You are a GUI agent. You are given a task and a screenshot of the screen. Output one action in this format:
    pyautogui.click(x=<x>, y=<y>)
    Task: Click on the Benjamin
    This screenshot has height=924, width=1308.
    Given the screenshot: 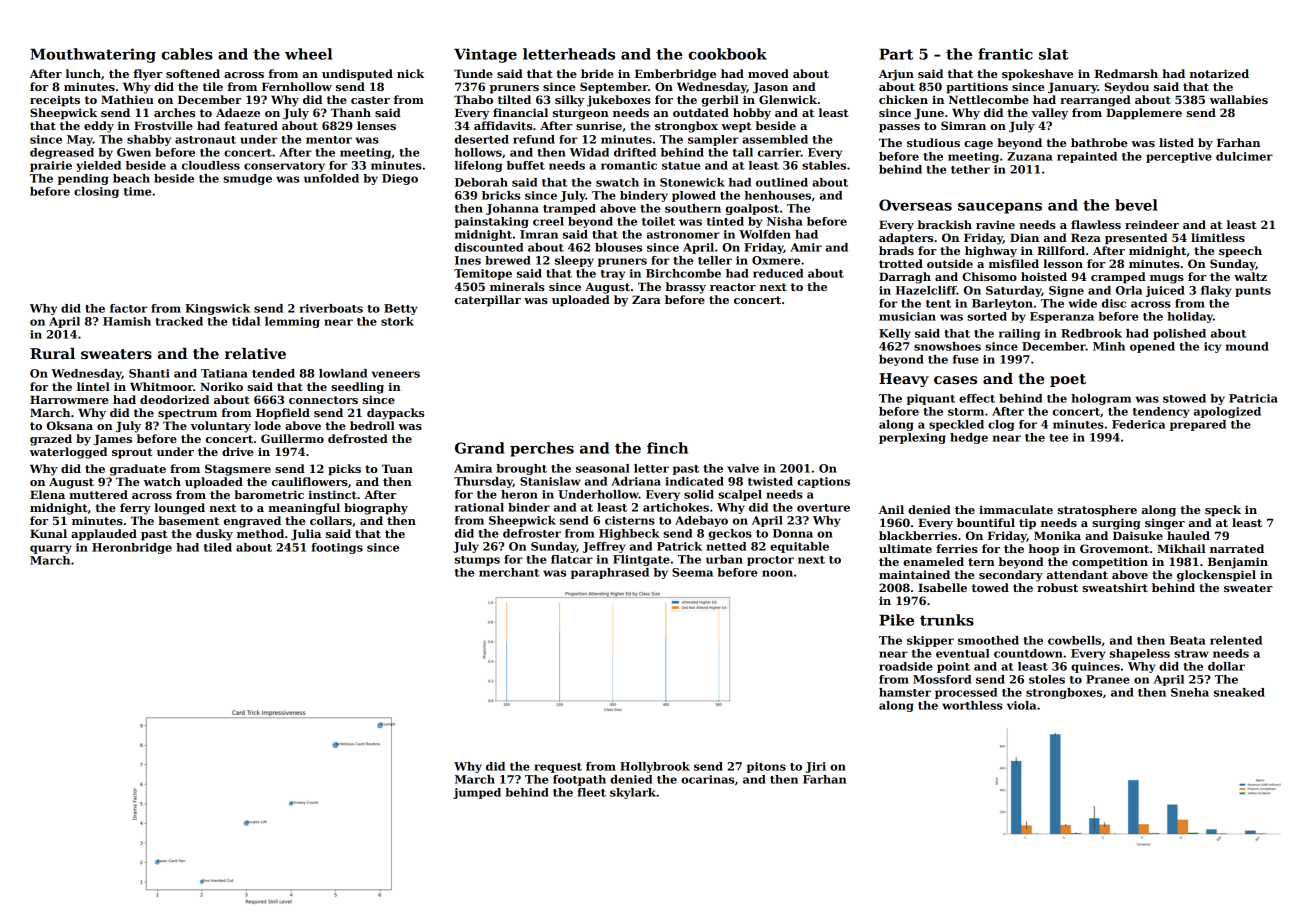 What is the action you would take?
    pyautogui.click(x=1238, y=563)
